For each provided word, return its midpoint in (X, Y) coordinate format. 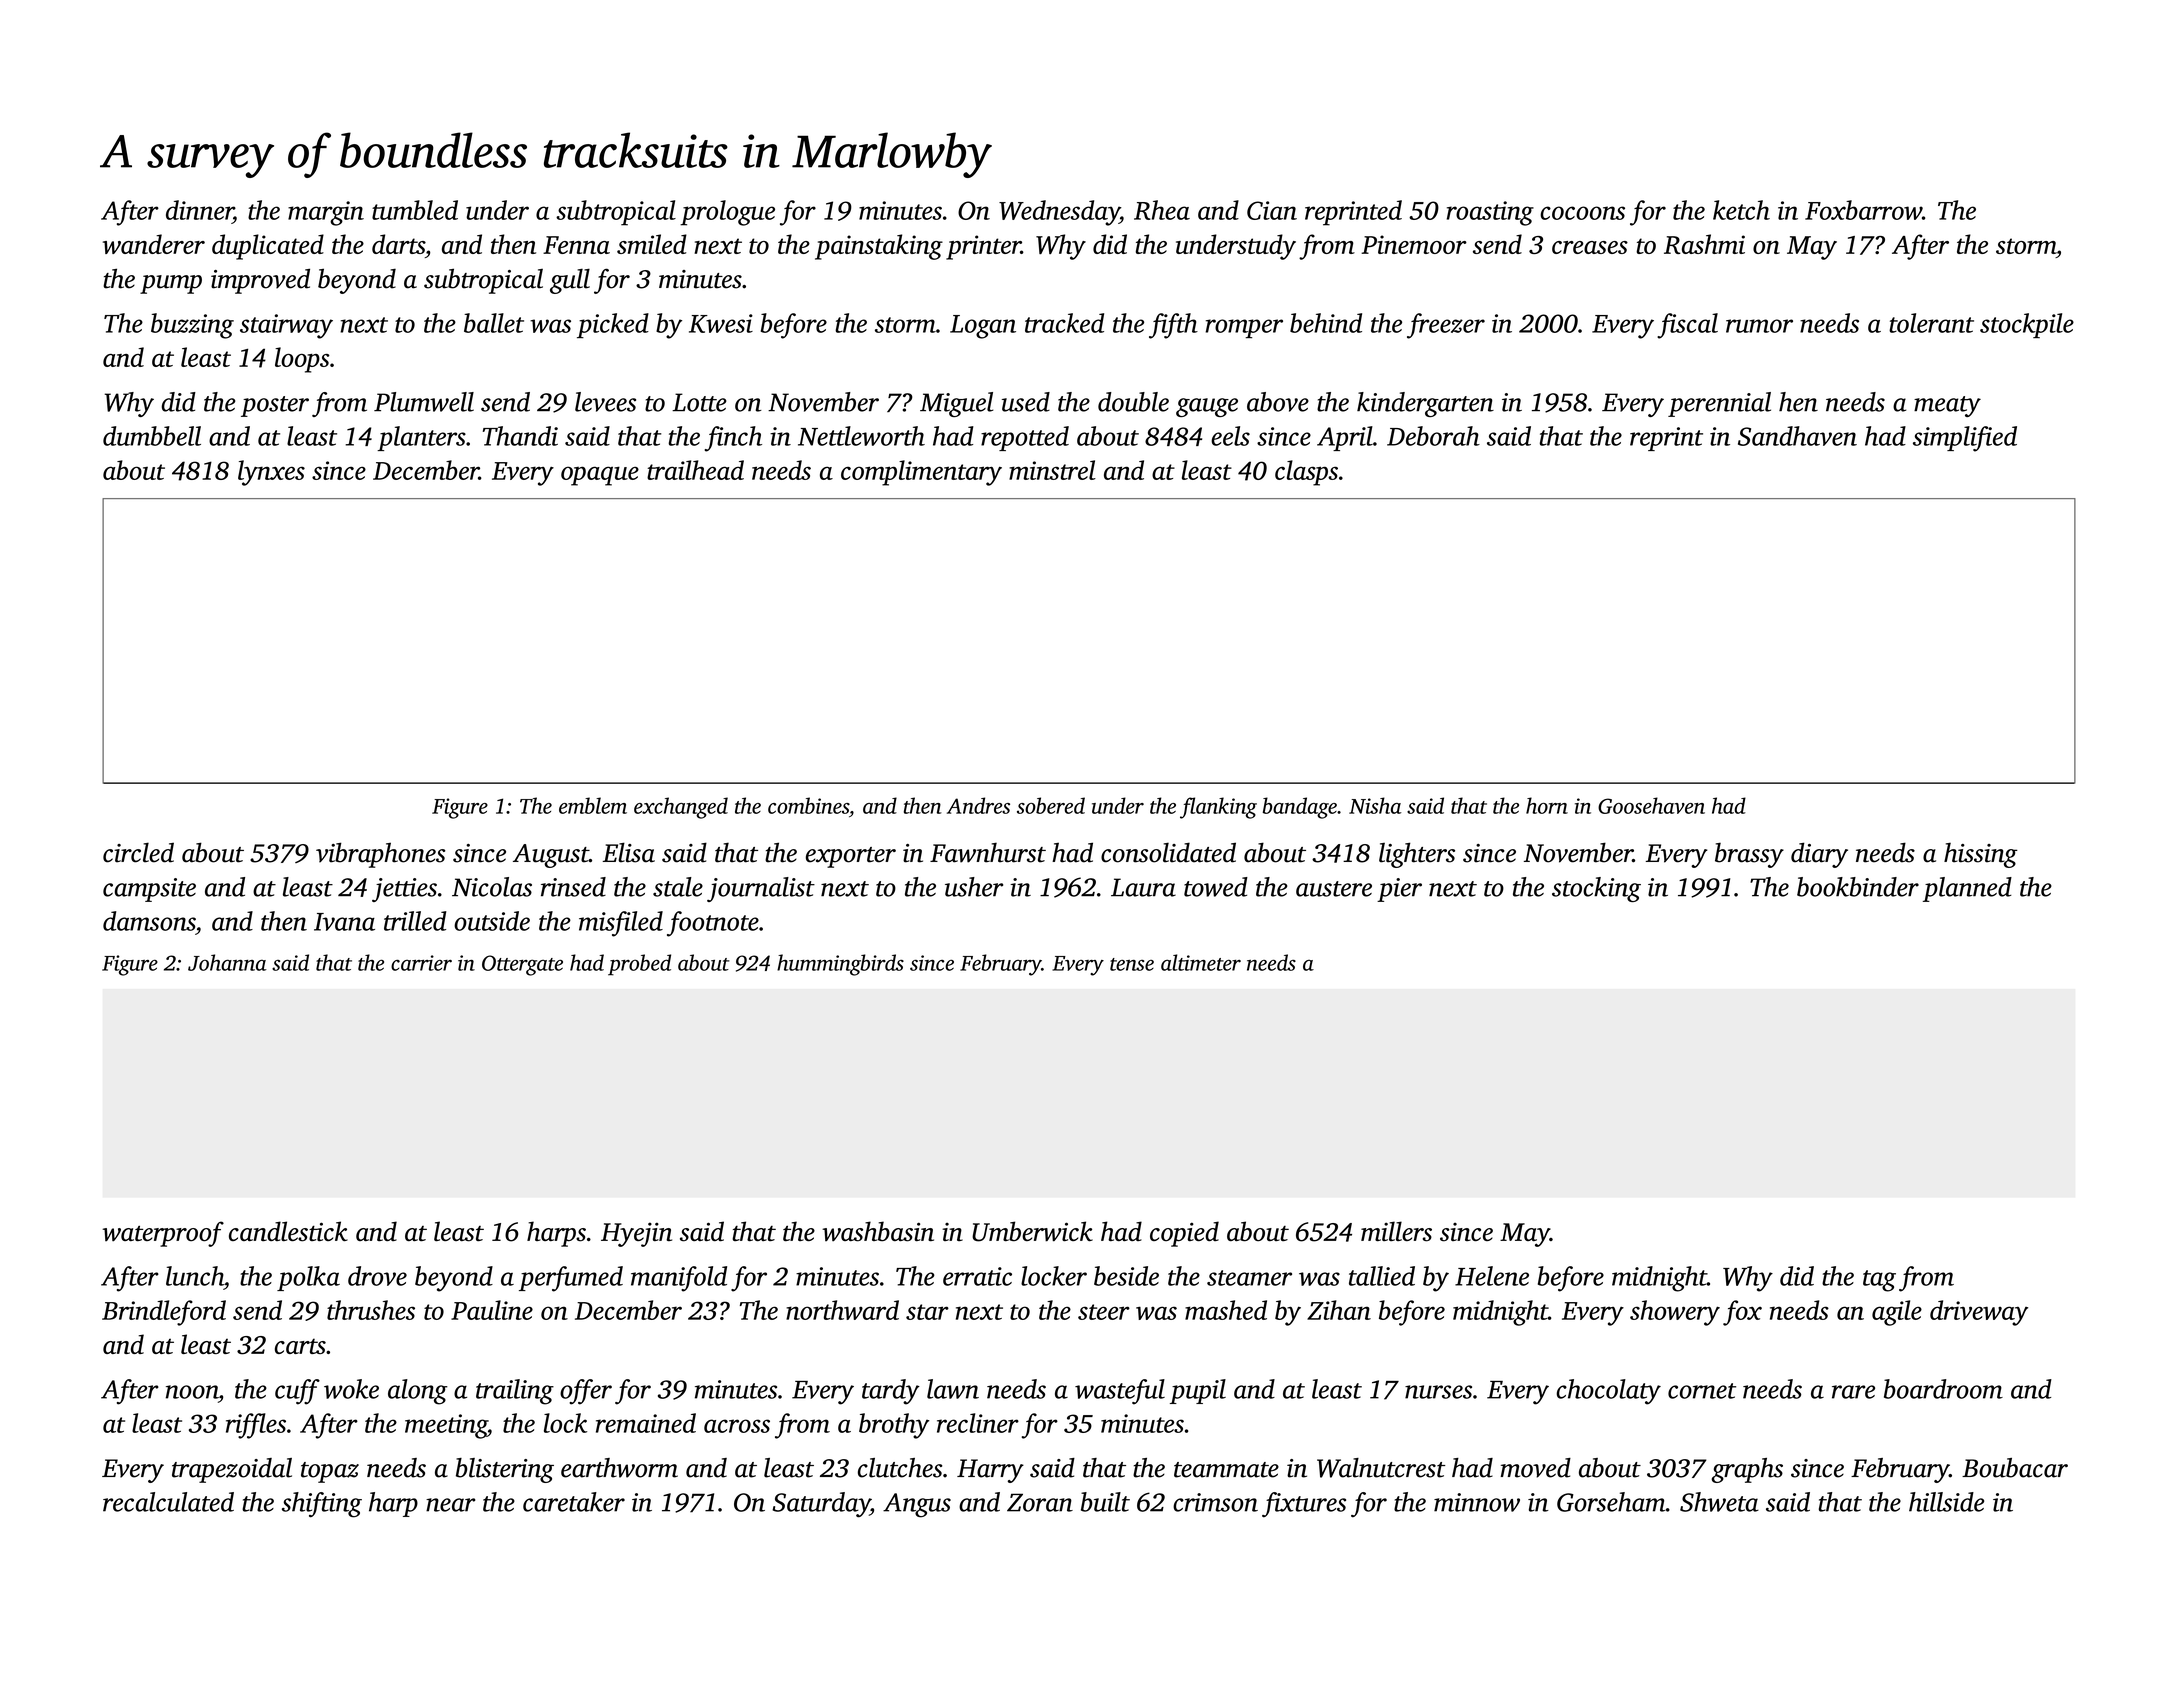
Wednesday (1059, 213)
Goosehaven (1651, 805)
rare (1853, 1392)
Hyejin (636, 1234)
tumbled (415, 210)
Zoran (1040, 1502)
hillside (1946, 1502)
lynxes (271, 473)
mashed (1226, 1310)
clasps (1306, 473)
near (450, 1505)
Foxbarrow (1863, 210)
